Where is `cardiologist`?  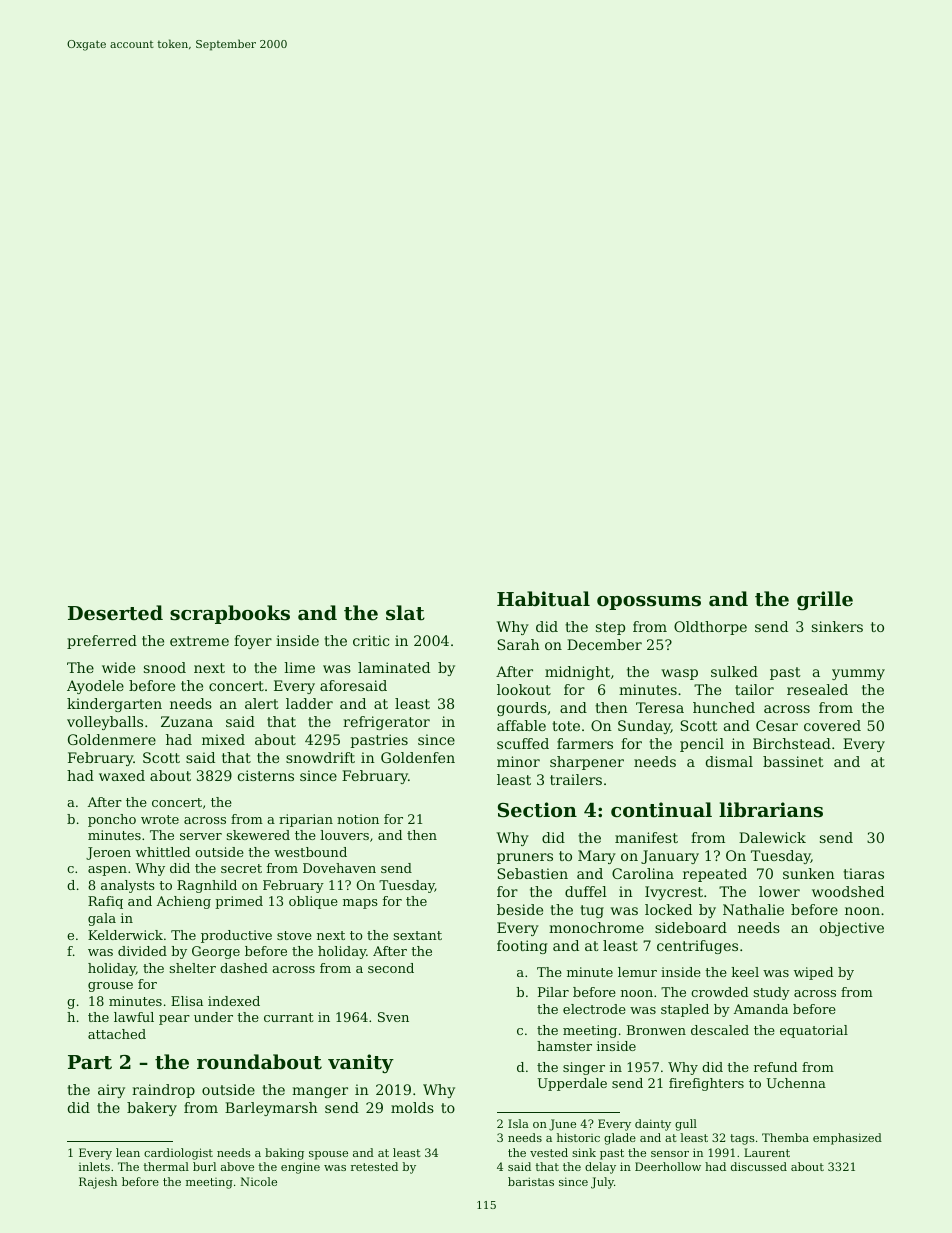 cardiologist is located at coordinates (178, 1154).
